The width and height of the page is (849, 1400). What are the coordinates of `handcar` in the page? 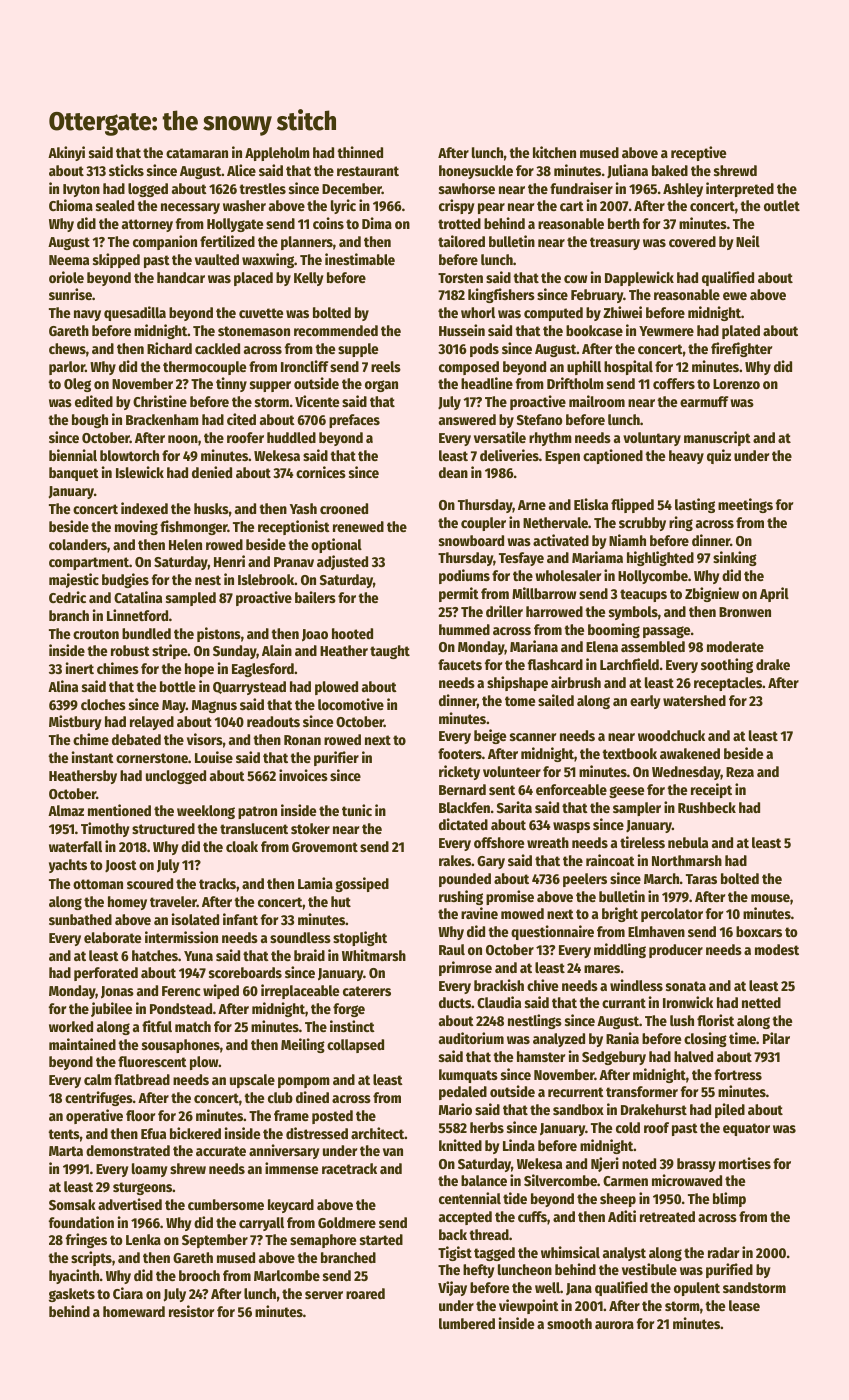 It's located at (181, 277).
